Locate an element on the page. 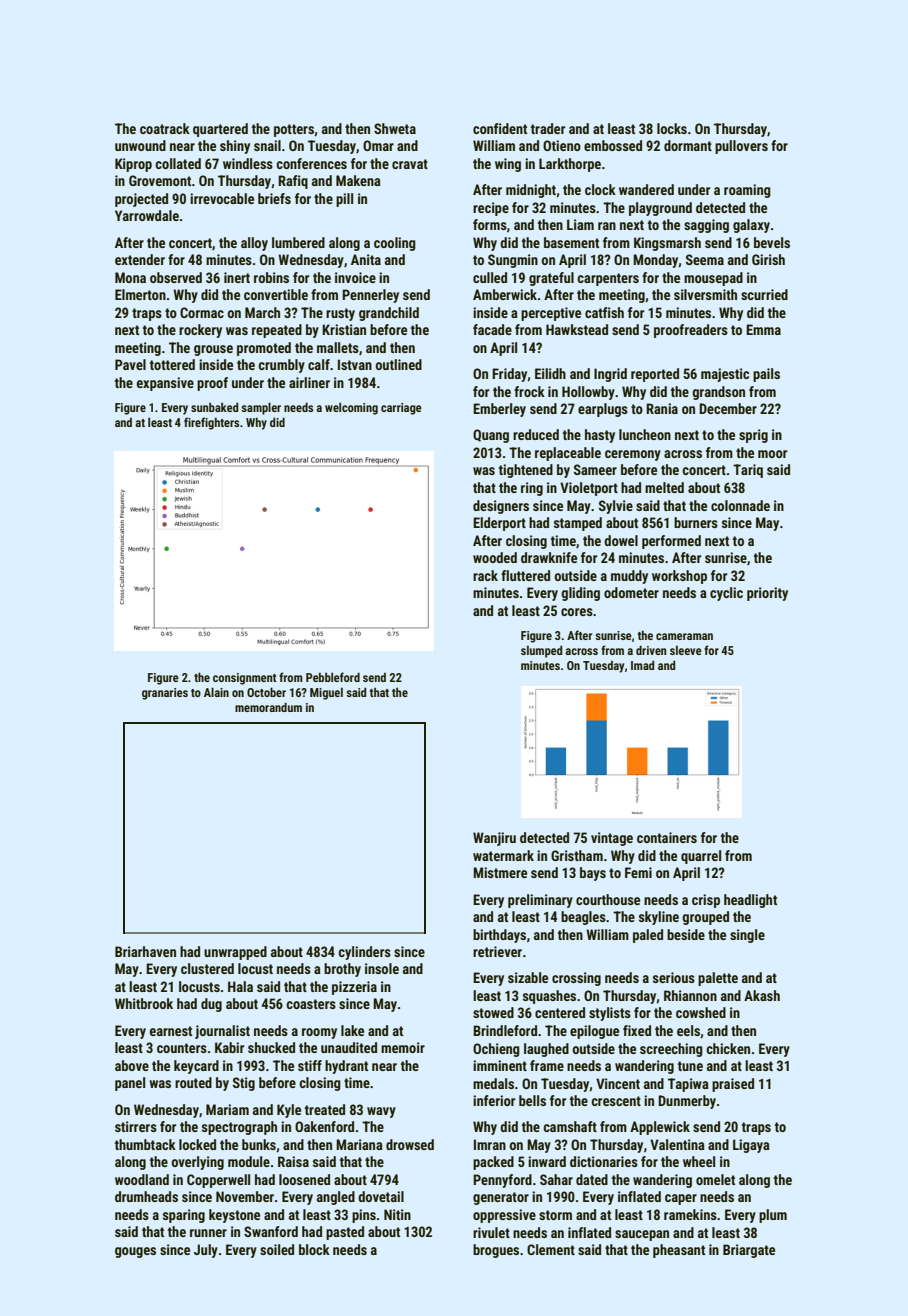 The width and height of the image is (908, 1316). brogues is located at coordinates (496, 1251).
